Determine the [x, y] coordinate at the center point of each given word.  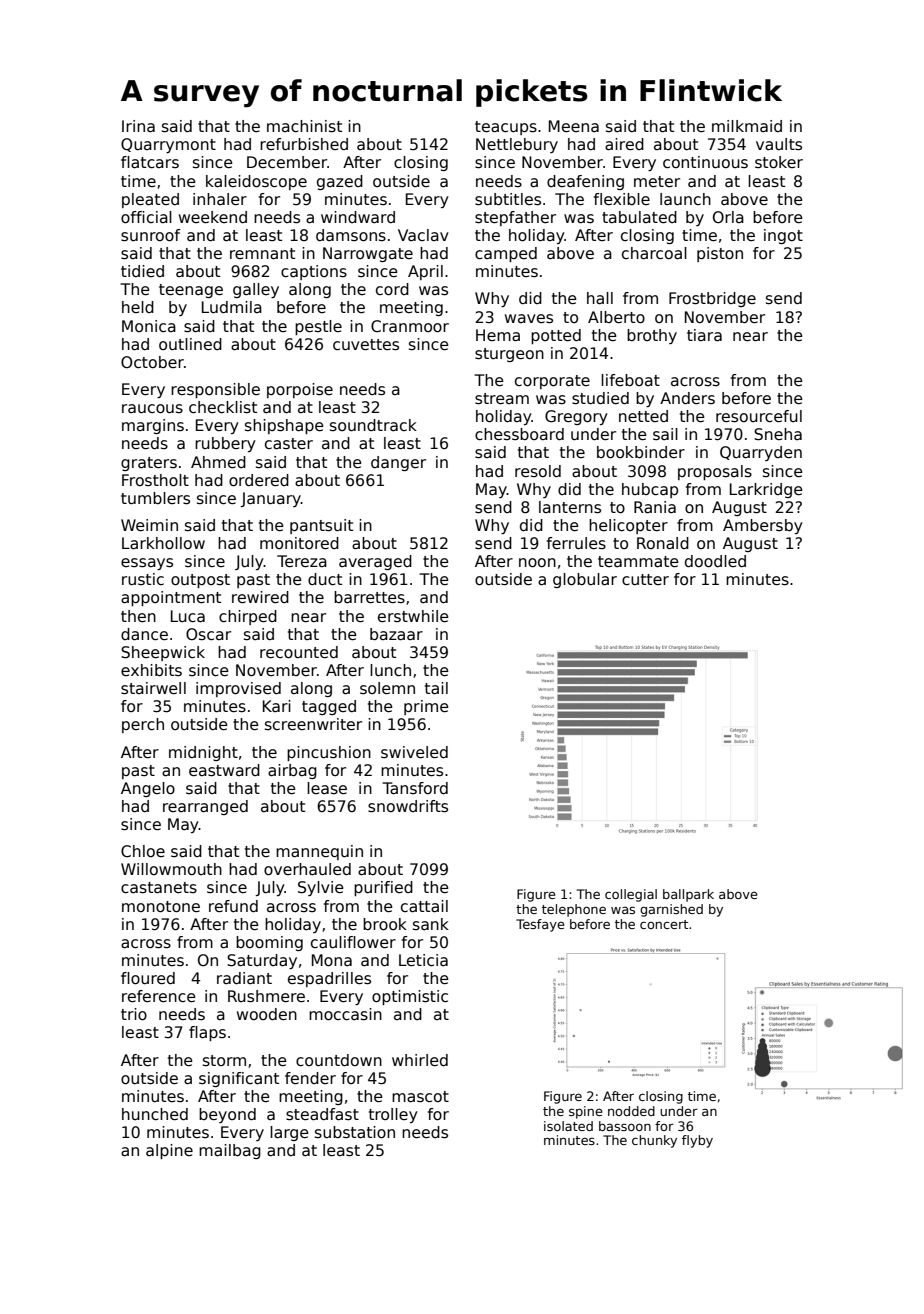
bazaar [396, 634]
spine [586, 1112]
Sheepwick [163, 653]
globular [585, 580]
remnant [262, 254]
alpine [169, 1151]
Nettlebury [517, 145]
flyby [697, 1141]
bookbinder [641, 452]
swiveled [414, 752]
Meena [574, 126]
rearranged [205, 807]
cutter [645, 579]
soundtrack [373, 425]
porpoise [300, 390]
